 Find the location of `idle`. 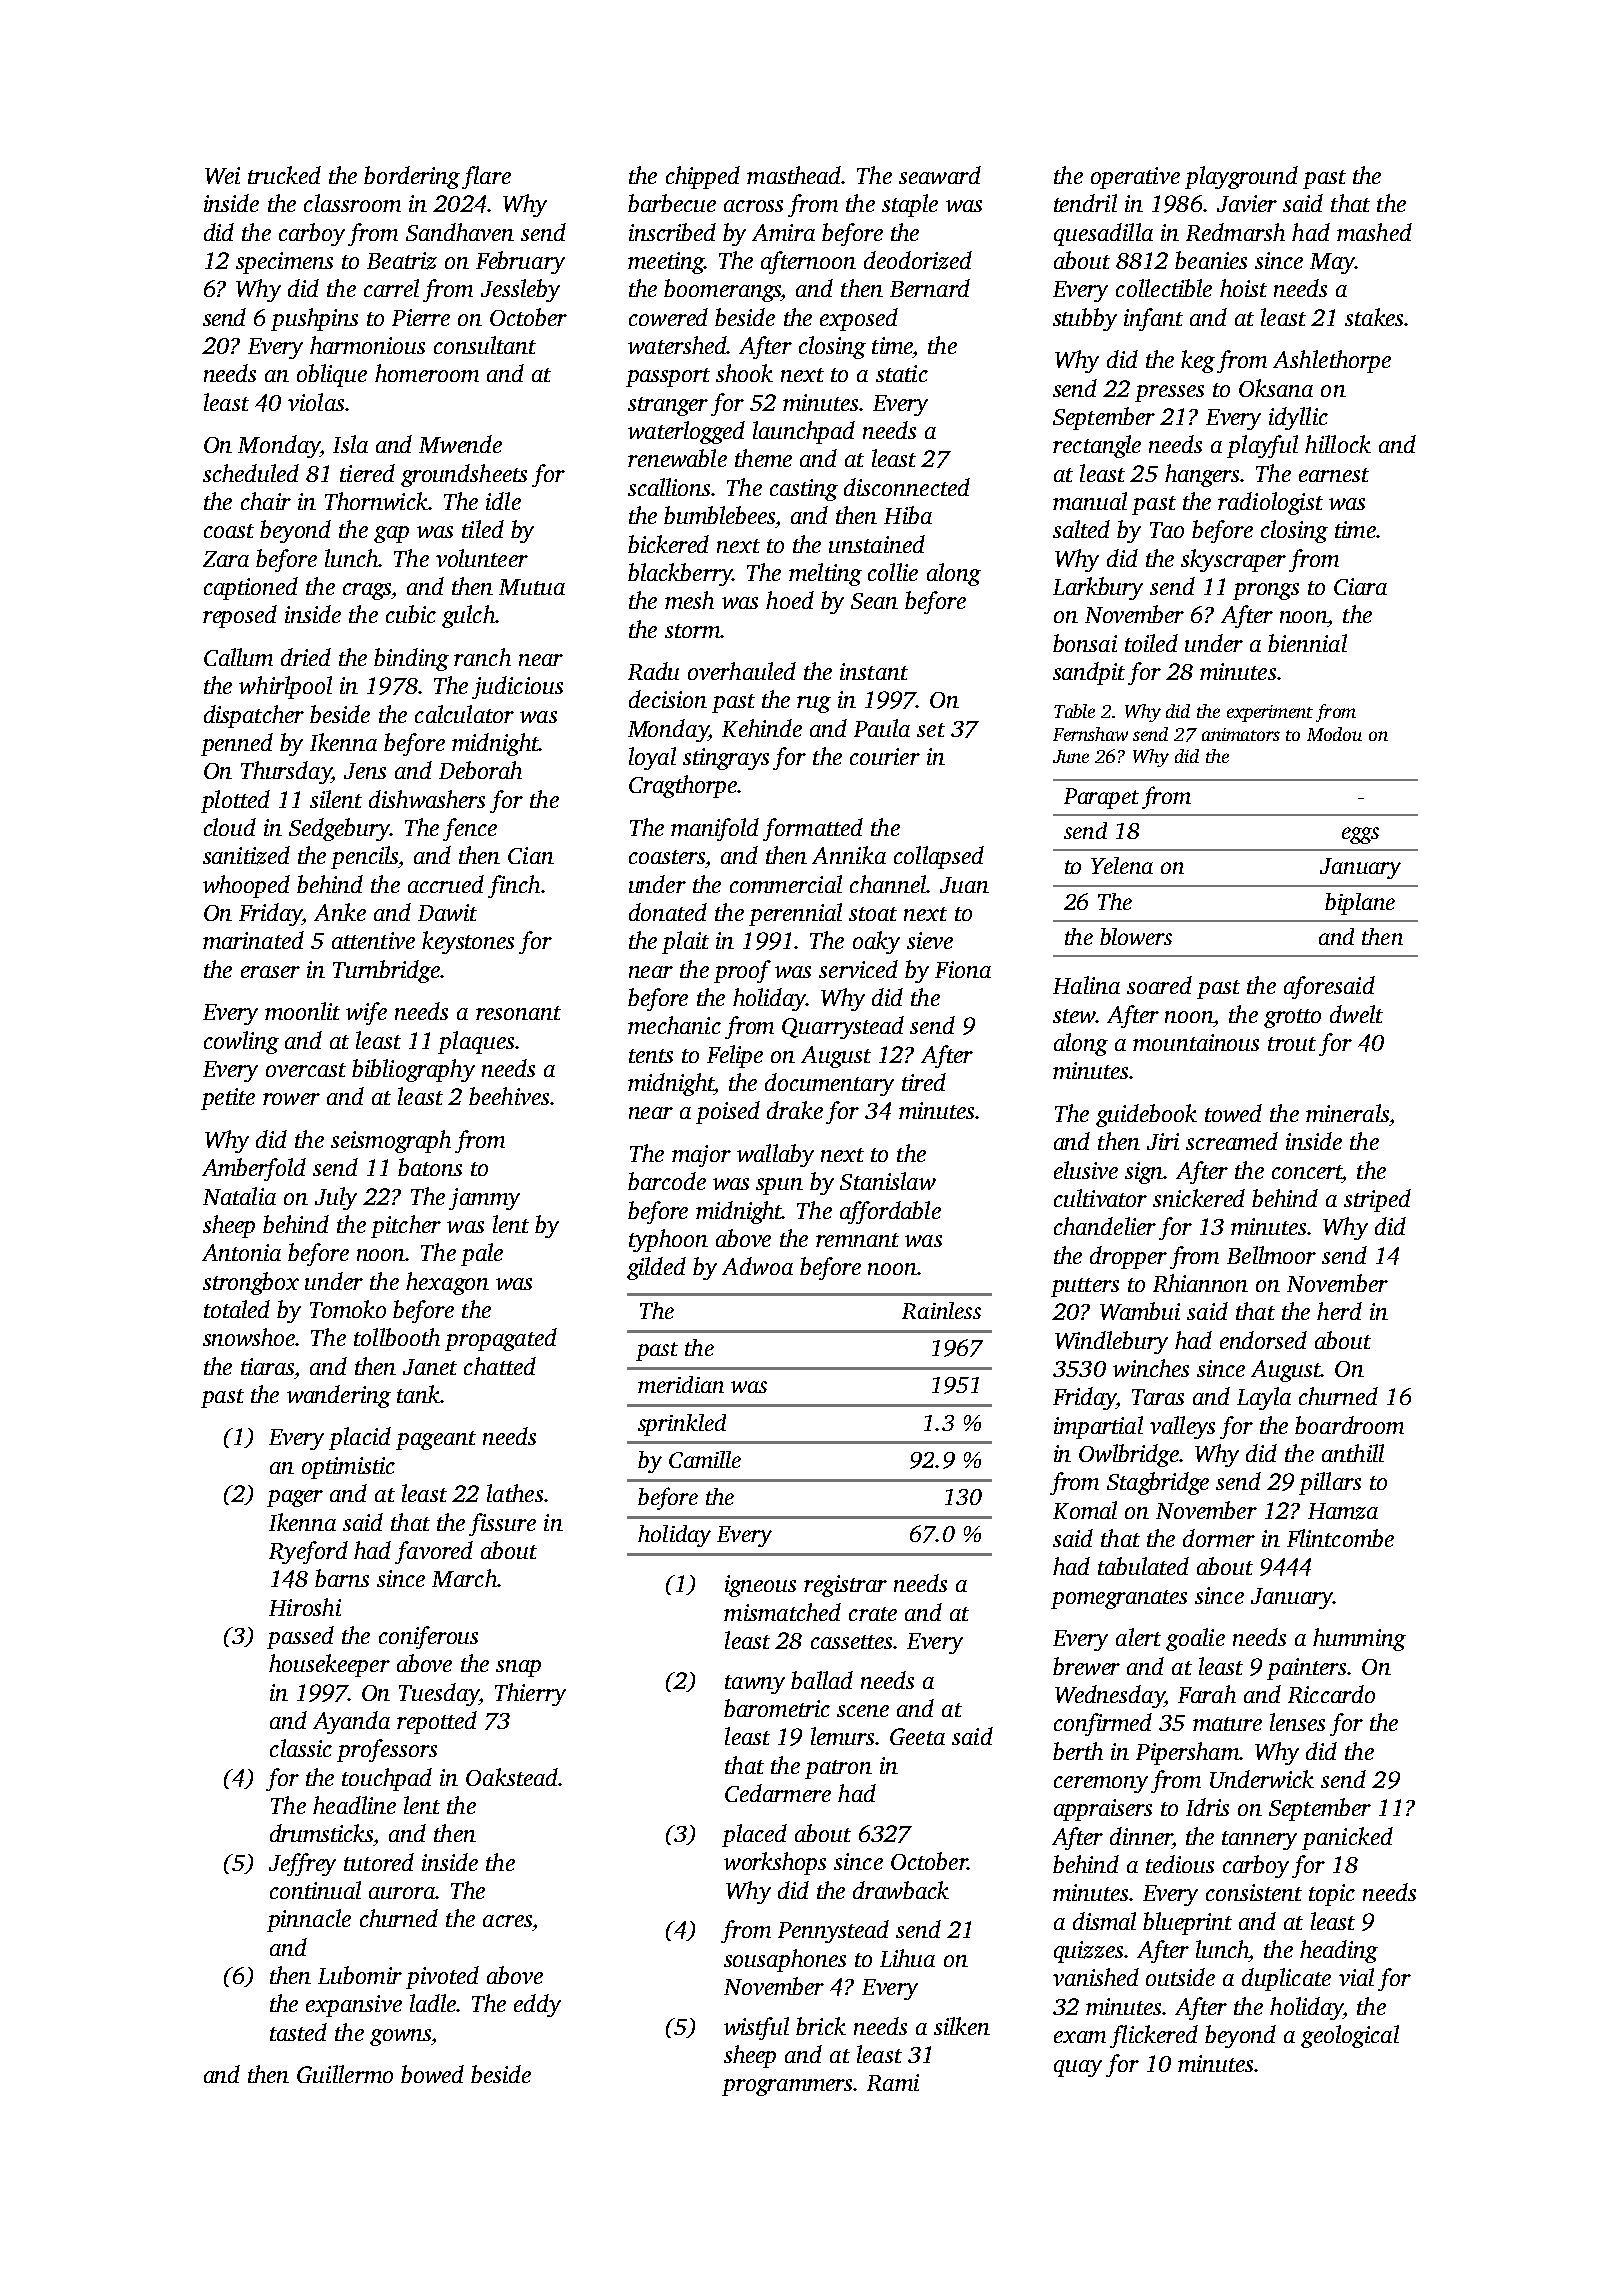

idle is located at coordinates (503, 501).
